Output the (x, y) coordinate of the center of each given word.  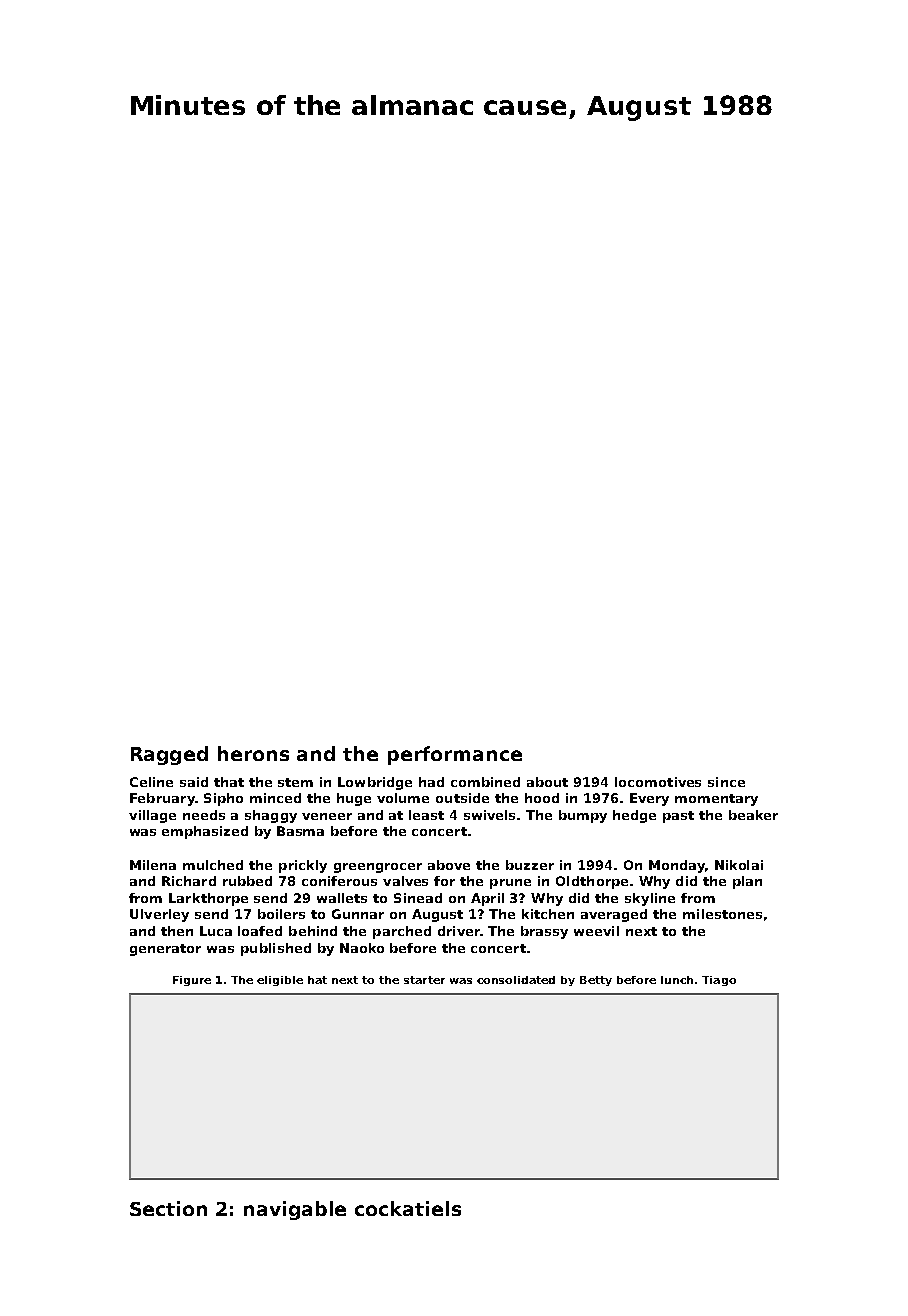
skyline (650, 899)
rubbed (247, 881)
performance (455, 755)
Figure (192, 981)
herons (253, 753)
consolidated (516, 980)
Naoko (362, 948)
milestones (722, 914)
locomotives (658, 782)
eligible (280, 981)
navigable (295, 1210)
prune (510, 884)
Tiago (719, 981)
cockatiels (408, 1208)
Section (168, 1208)
